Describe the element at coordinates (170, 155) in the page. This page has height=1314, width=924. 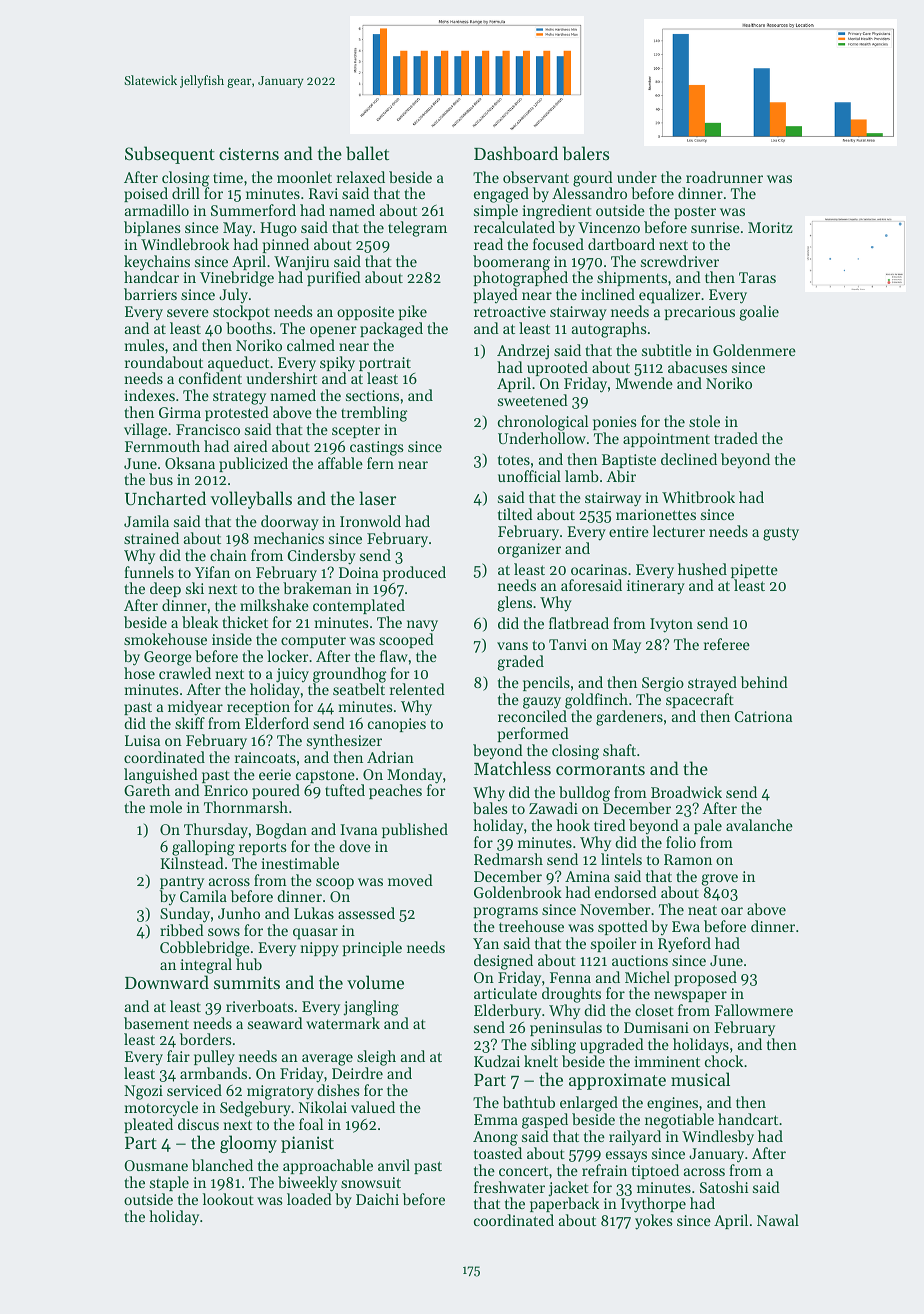
I see `Subsequent` at that location.
